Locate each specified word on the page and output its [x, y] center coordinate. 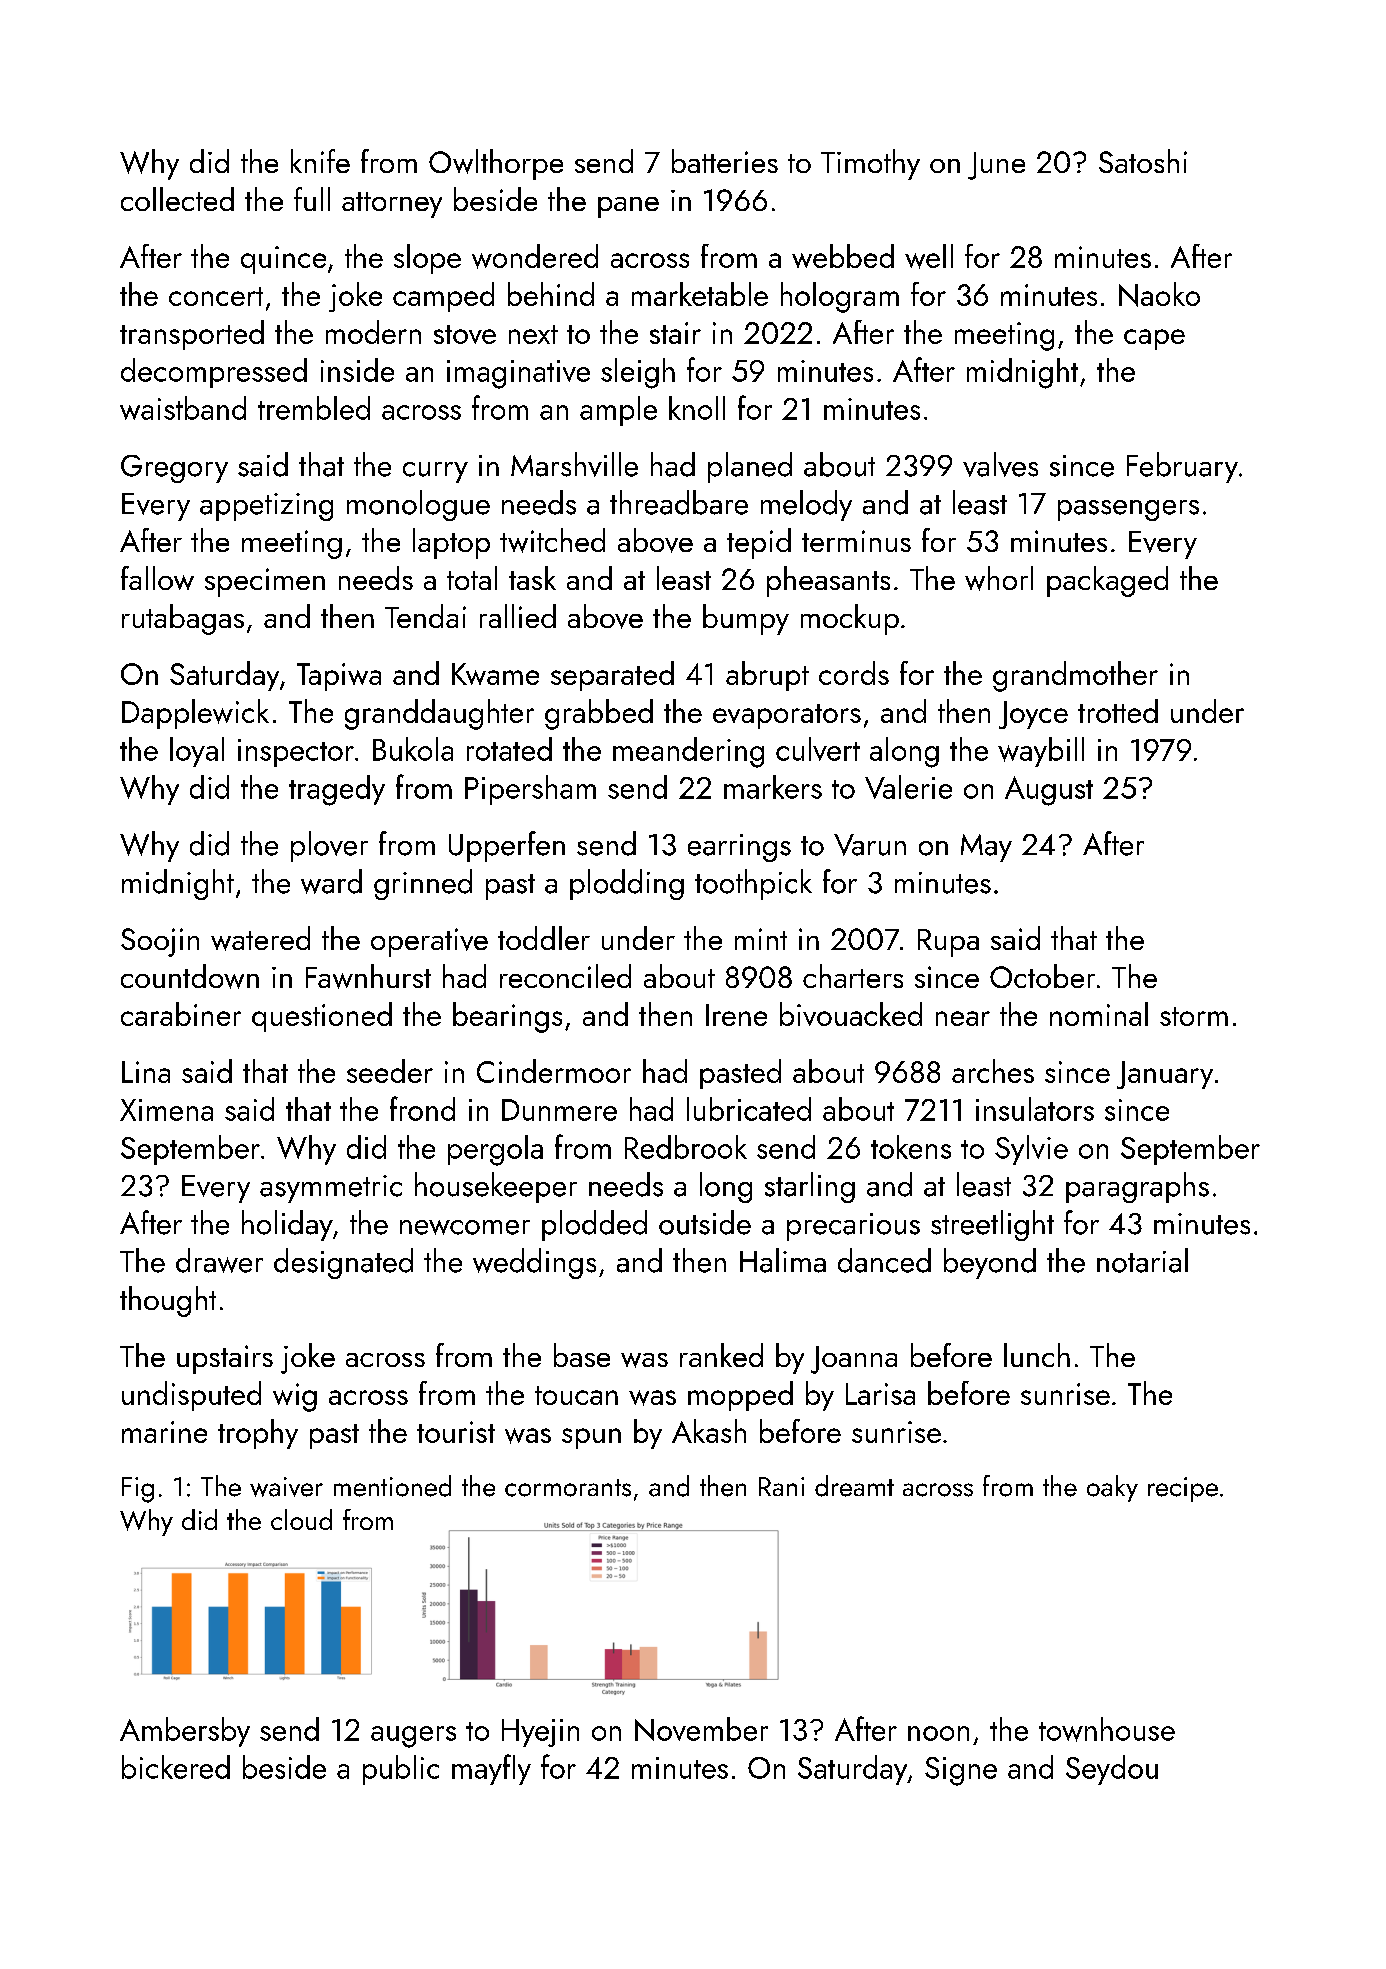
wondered [535, 256]
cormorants [568, 1488]
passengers [1128, 510]
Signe [961, 1771]
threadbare [679, 502]
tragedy [337, 790]
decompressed [214, 373]
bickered [176, 1767]
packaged [1107, 581]
